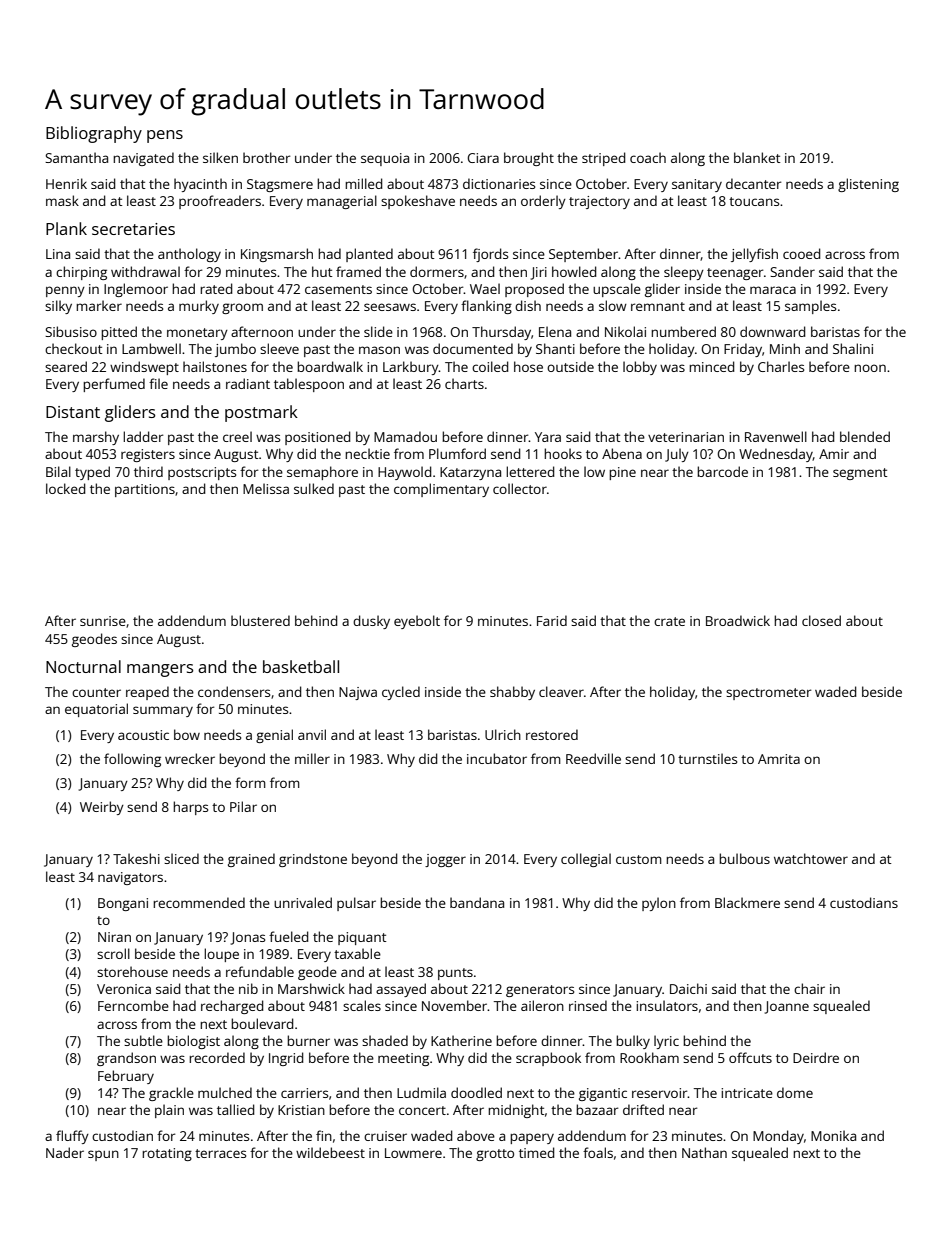 Image resolution: width=952 pixels, height=1233 pixels. I want to click on pens, so click(165, 136).
